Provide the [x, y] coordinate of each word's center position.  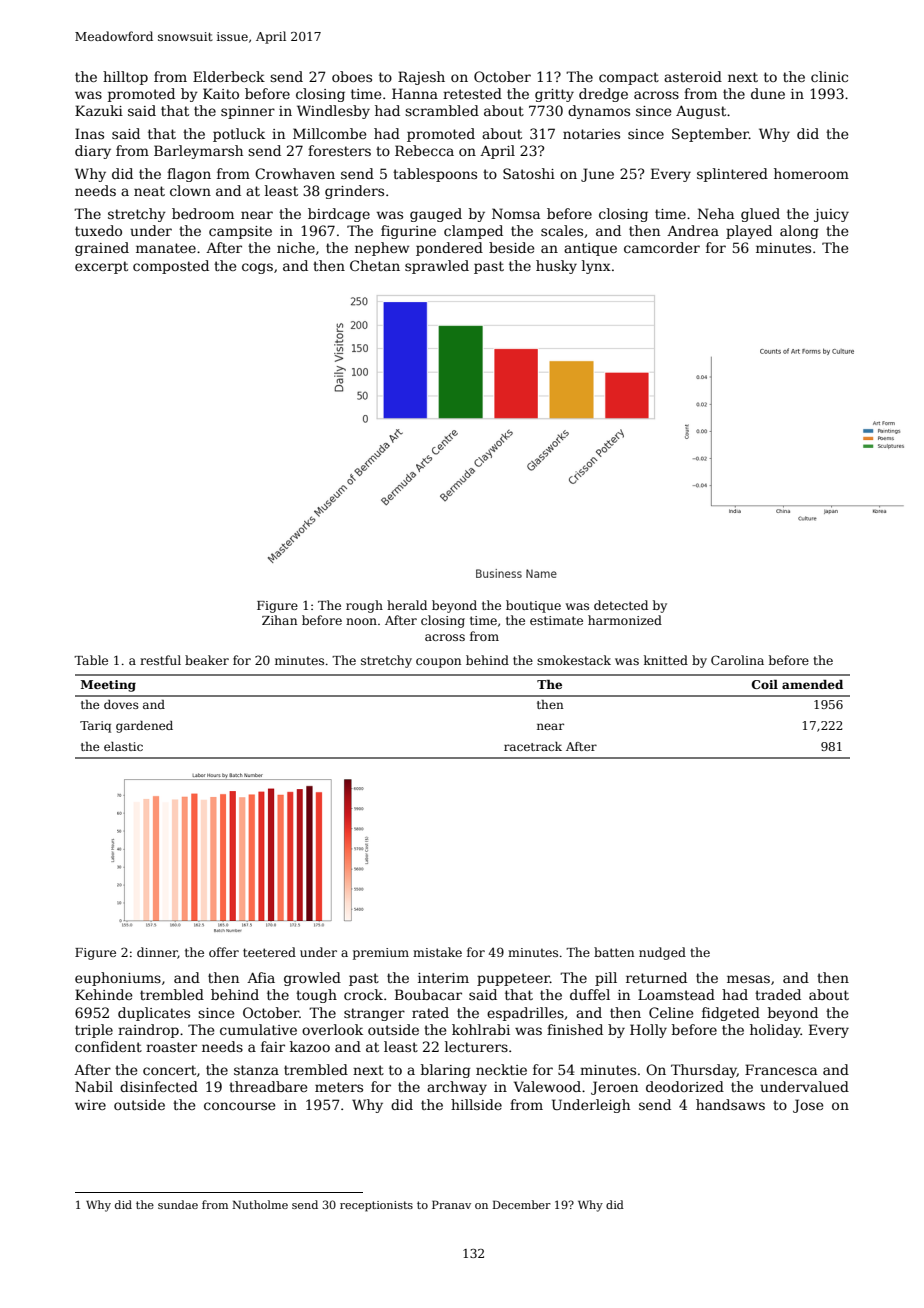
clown [190, 190]
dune [768, 93]
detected [621, 605]
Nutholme [260, 1204]
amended [812, 684]
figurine [408, 232]
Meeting [108, 686]
